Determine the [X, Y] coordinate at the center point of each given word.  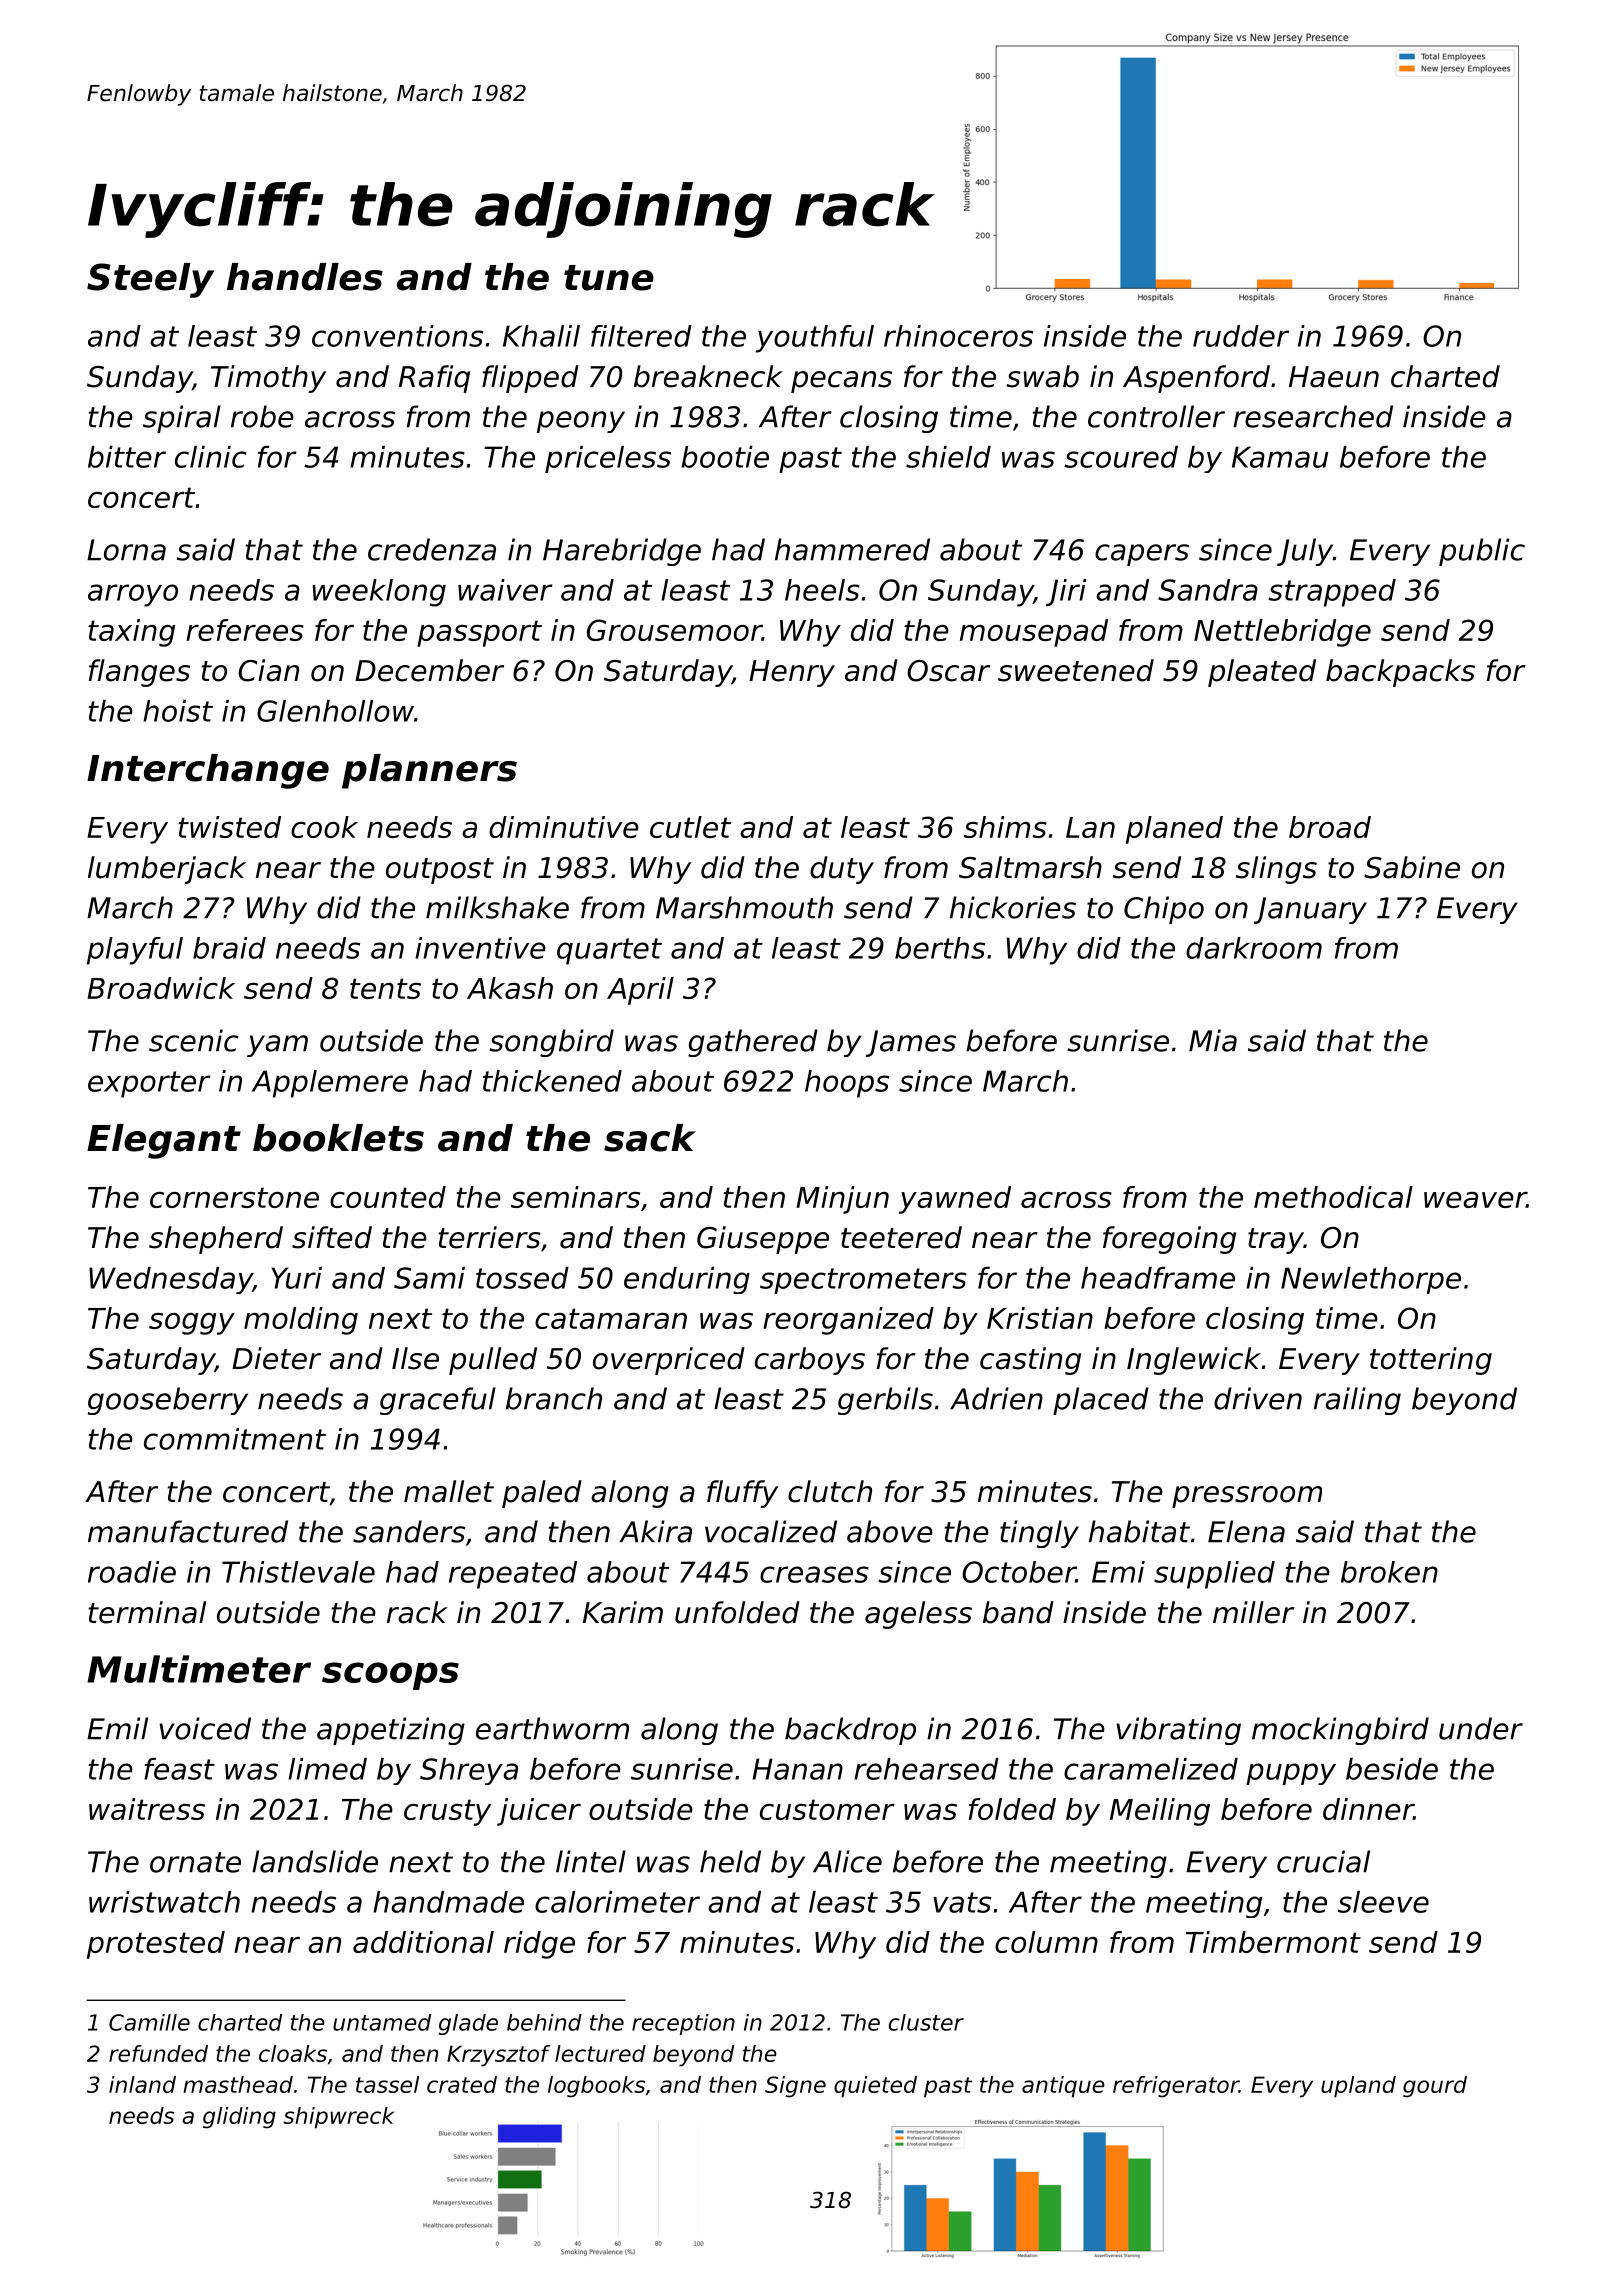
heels [822, 590]
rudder [1241, 336]
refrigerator [1176, 2087]
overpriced [669, 1361]
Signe [795, 2087]
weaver [1475, 1200]
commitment [235, 1439]
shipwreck [338, 2118]
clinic [210, 457]
